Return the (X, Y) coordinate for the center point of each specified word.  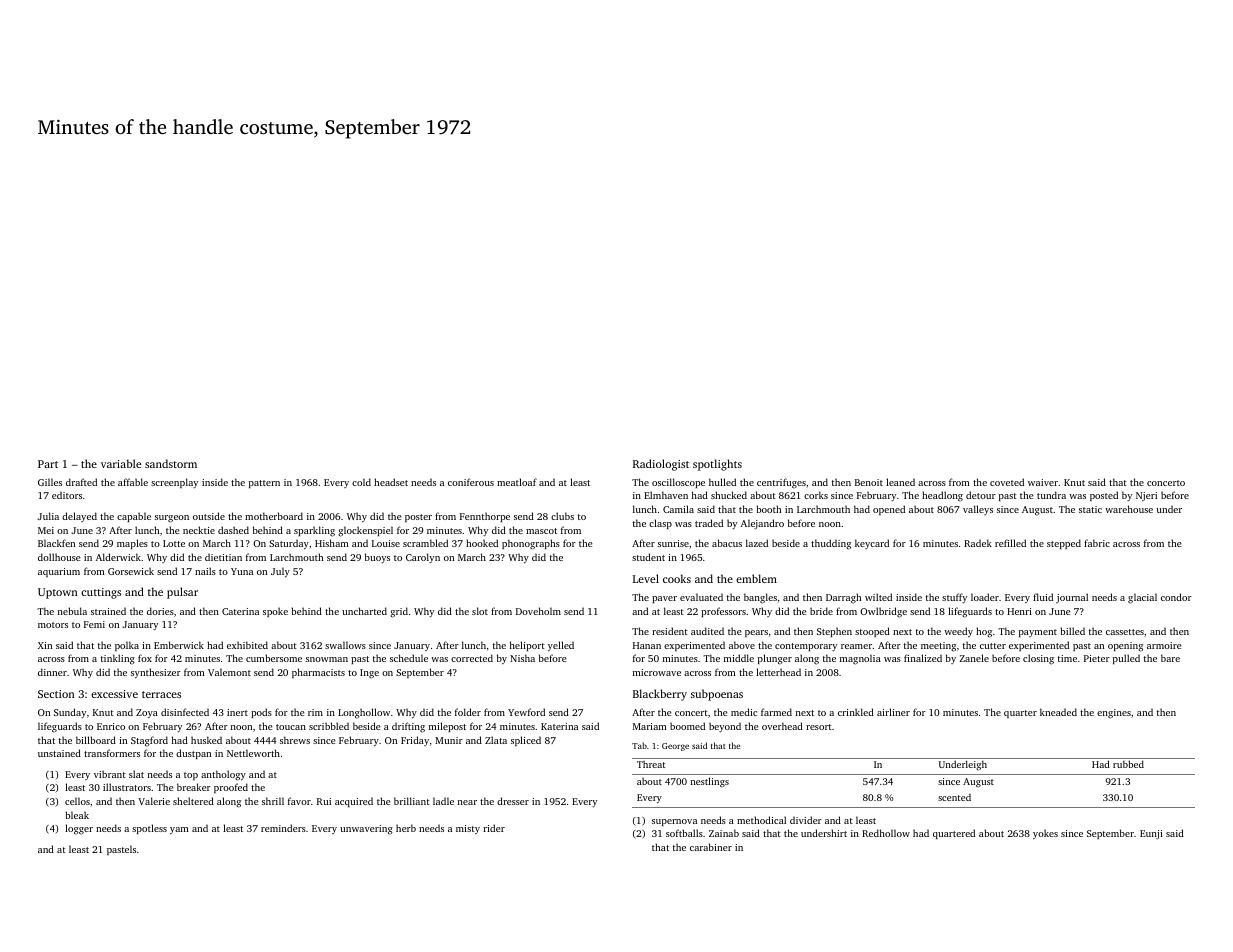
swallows (345, 645)
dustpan (193, 754)
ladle (443, 801)
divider (806, 820)
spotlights (717, 465)
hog (984, 632)
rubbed (1128, 764)
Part (48, 464)
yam (179, 830)
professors (723, 612)
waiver (1043, 482)
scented (954, 797)
